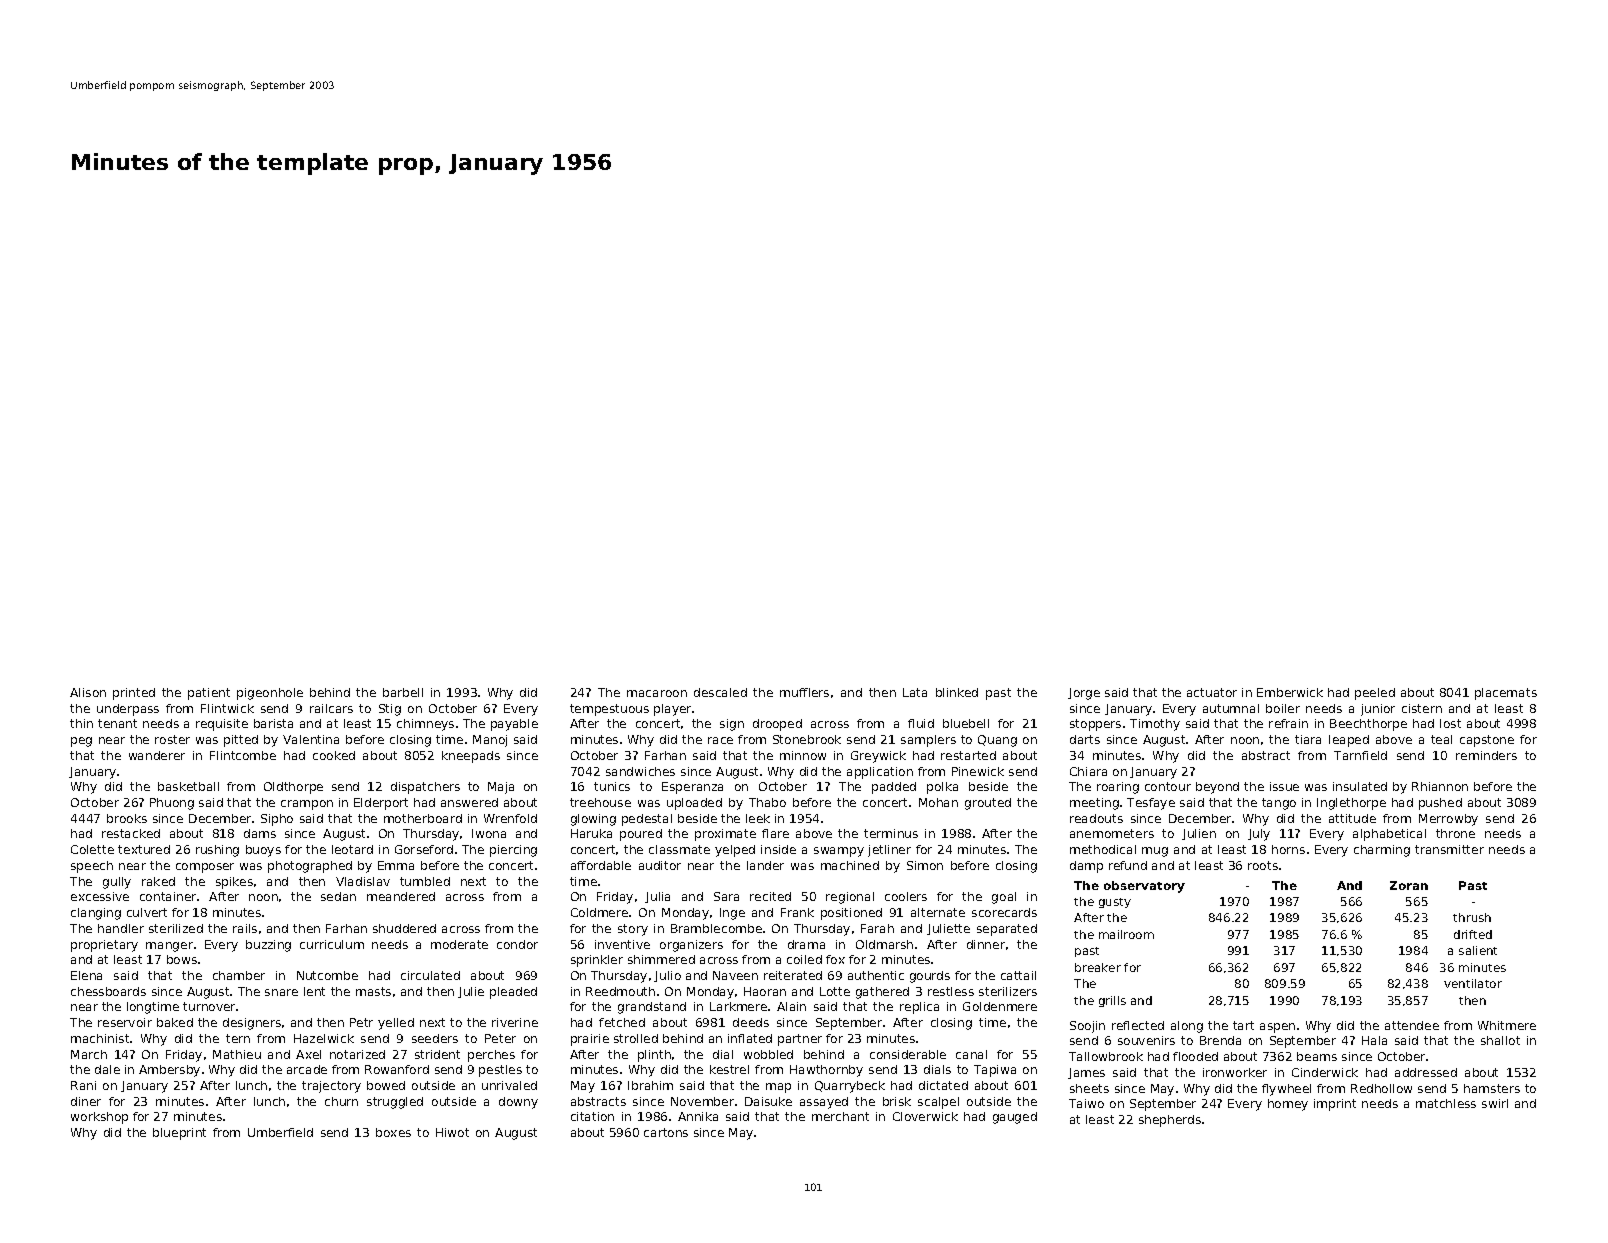 This document has height=1243, width=1608. What do you see at coordinates (179, 1134) in the document?
I see `blueprint` at bounding box center [179, 1134].
